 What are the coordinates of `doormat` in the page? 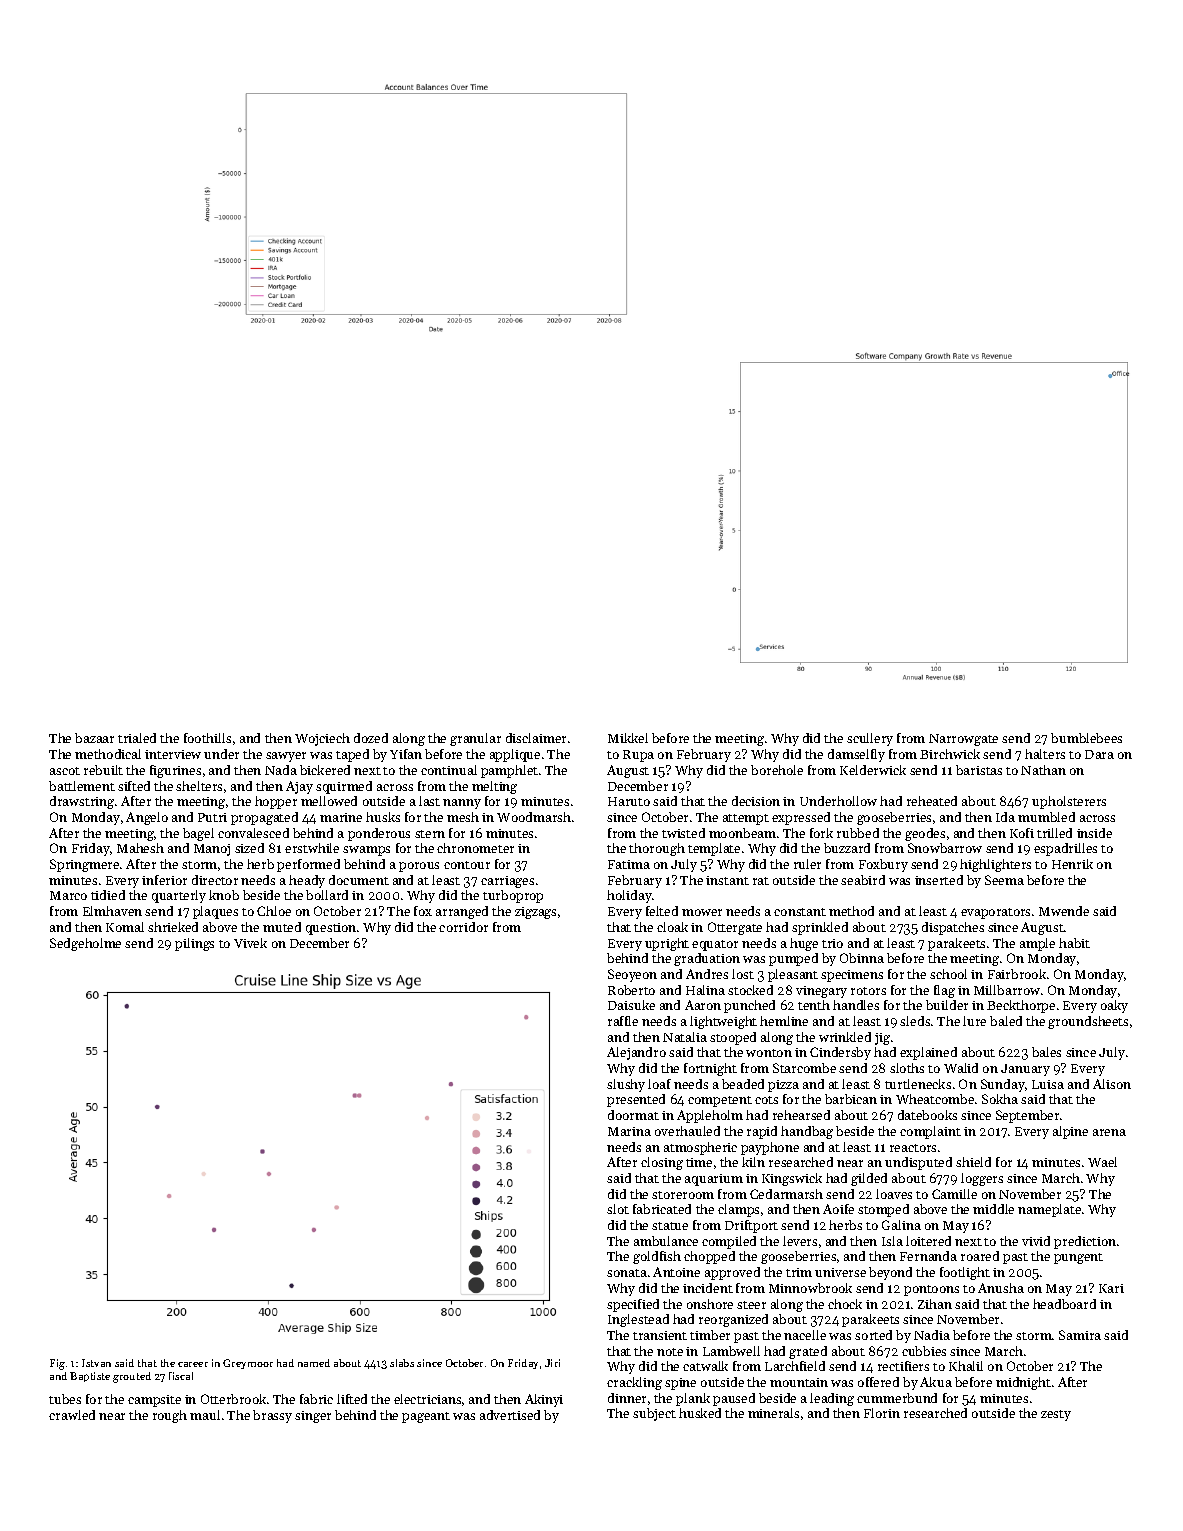 It's located at (633, 1115).
